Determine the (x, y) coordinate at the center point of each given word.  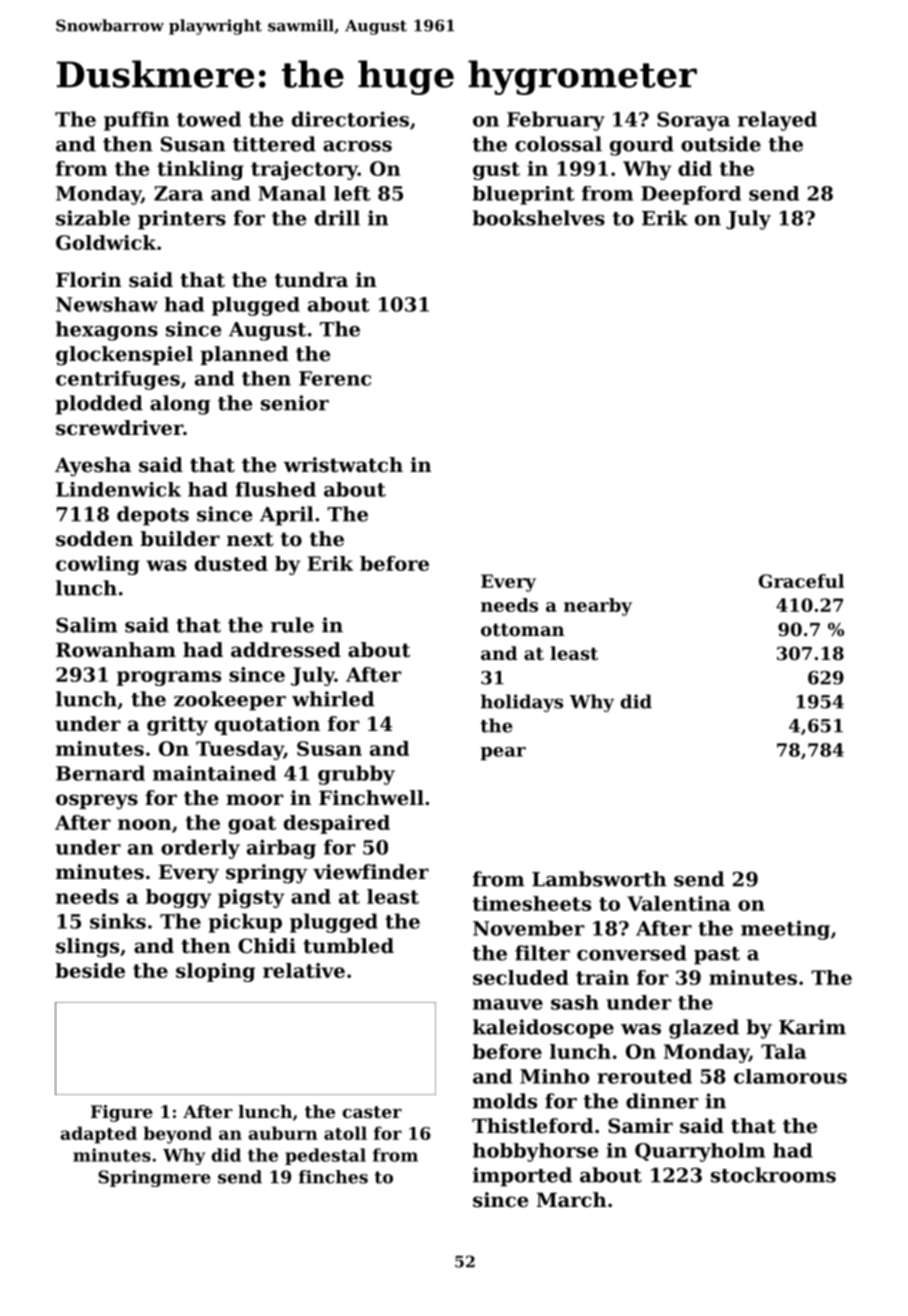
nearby (598, 607)
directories (350, 119)
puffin (136, 121)
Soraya (693, 121)
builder (180, 539)
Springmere (154, 1178)
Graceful (801, 581)
